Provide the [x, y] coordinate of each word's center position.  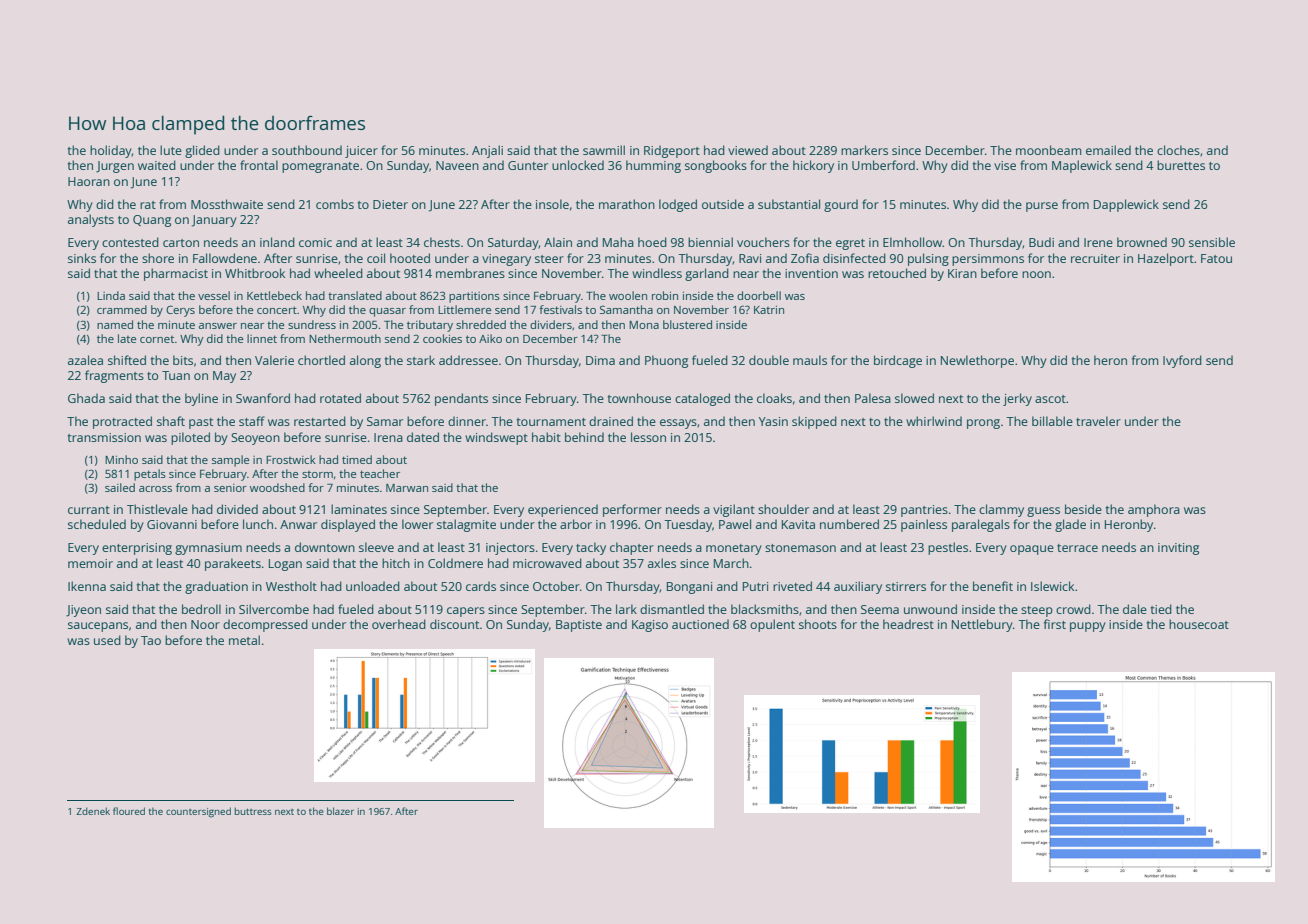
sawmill [604, 150]
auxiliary [858, 587]
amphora [1154, 510]
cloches [1178, 150]
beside [1083, 509]
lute [171, 150]
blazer [340, 811]
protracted [122, 422]
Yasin [773, 421]
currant [89, 510]
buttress [253, 811]
